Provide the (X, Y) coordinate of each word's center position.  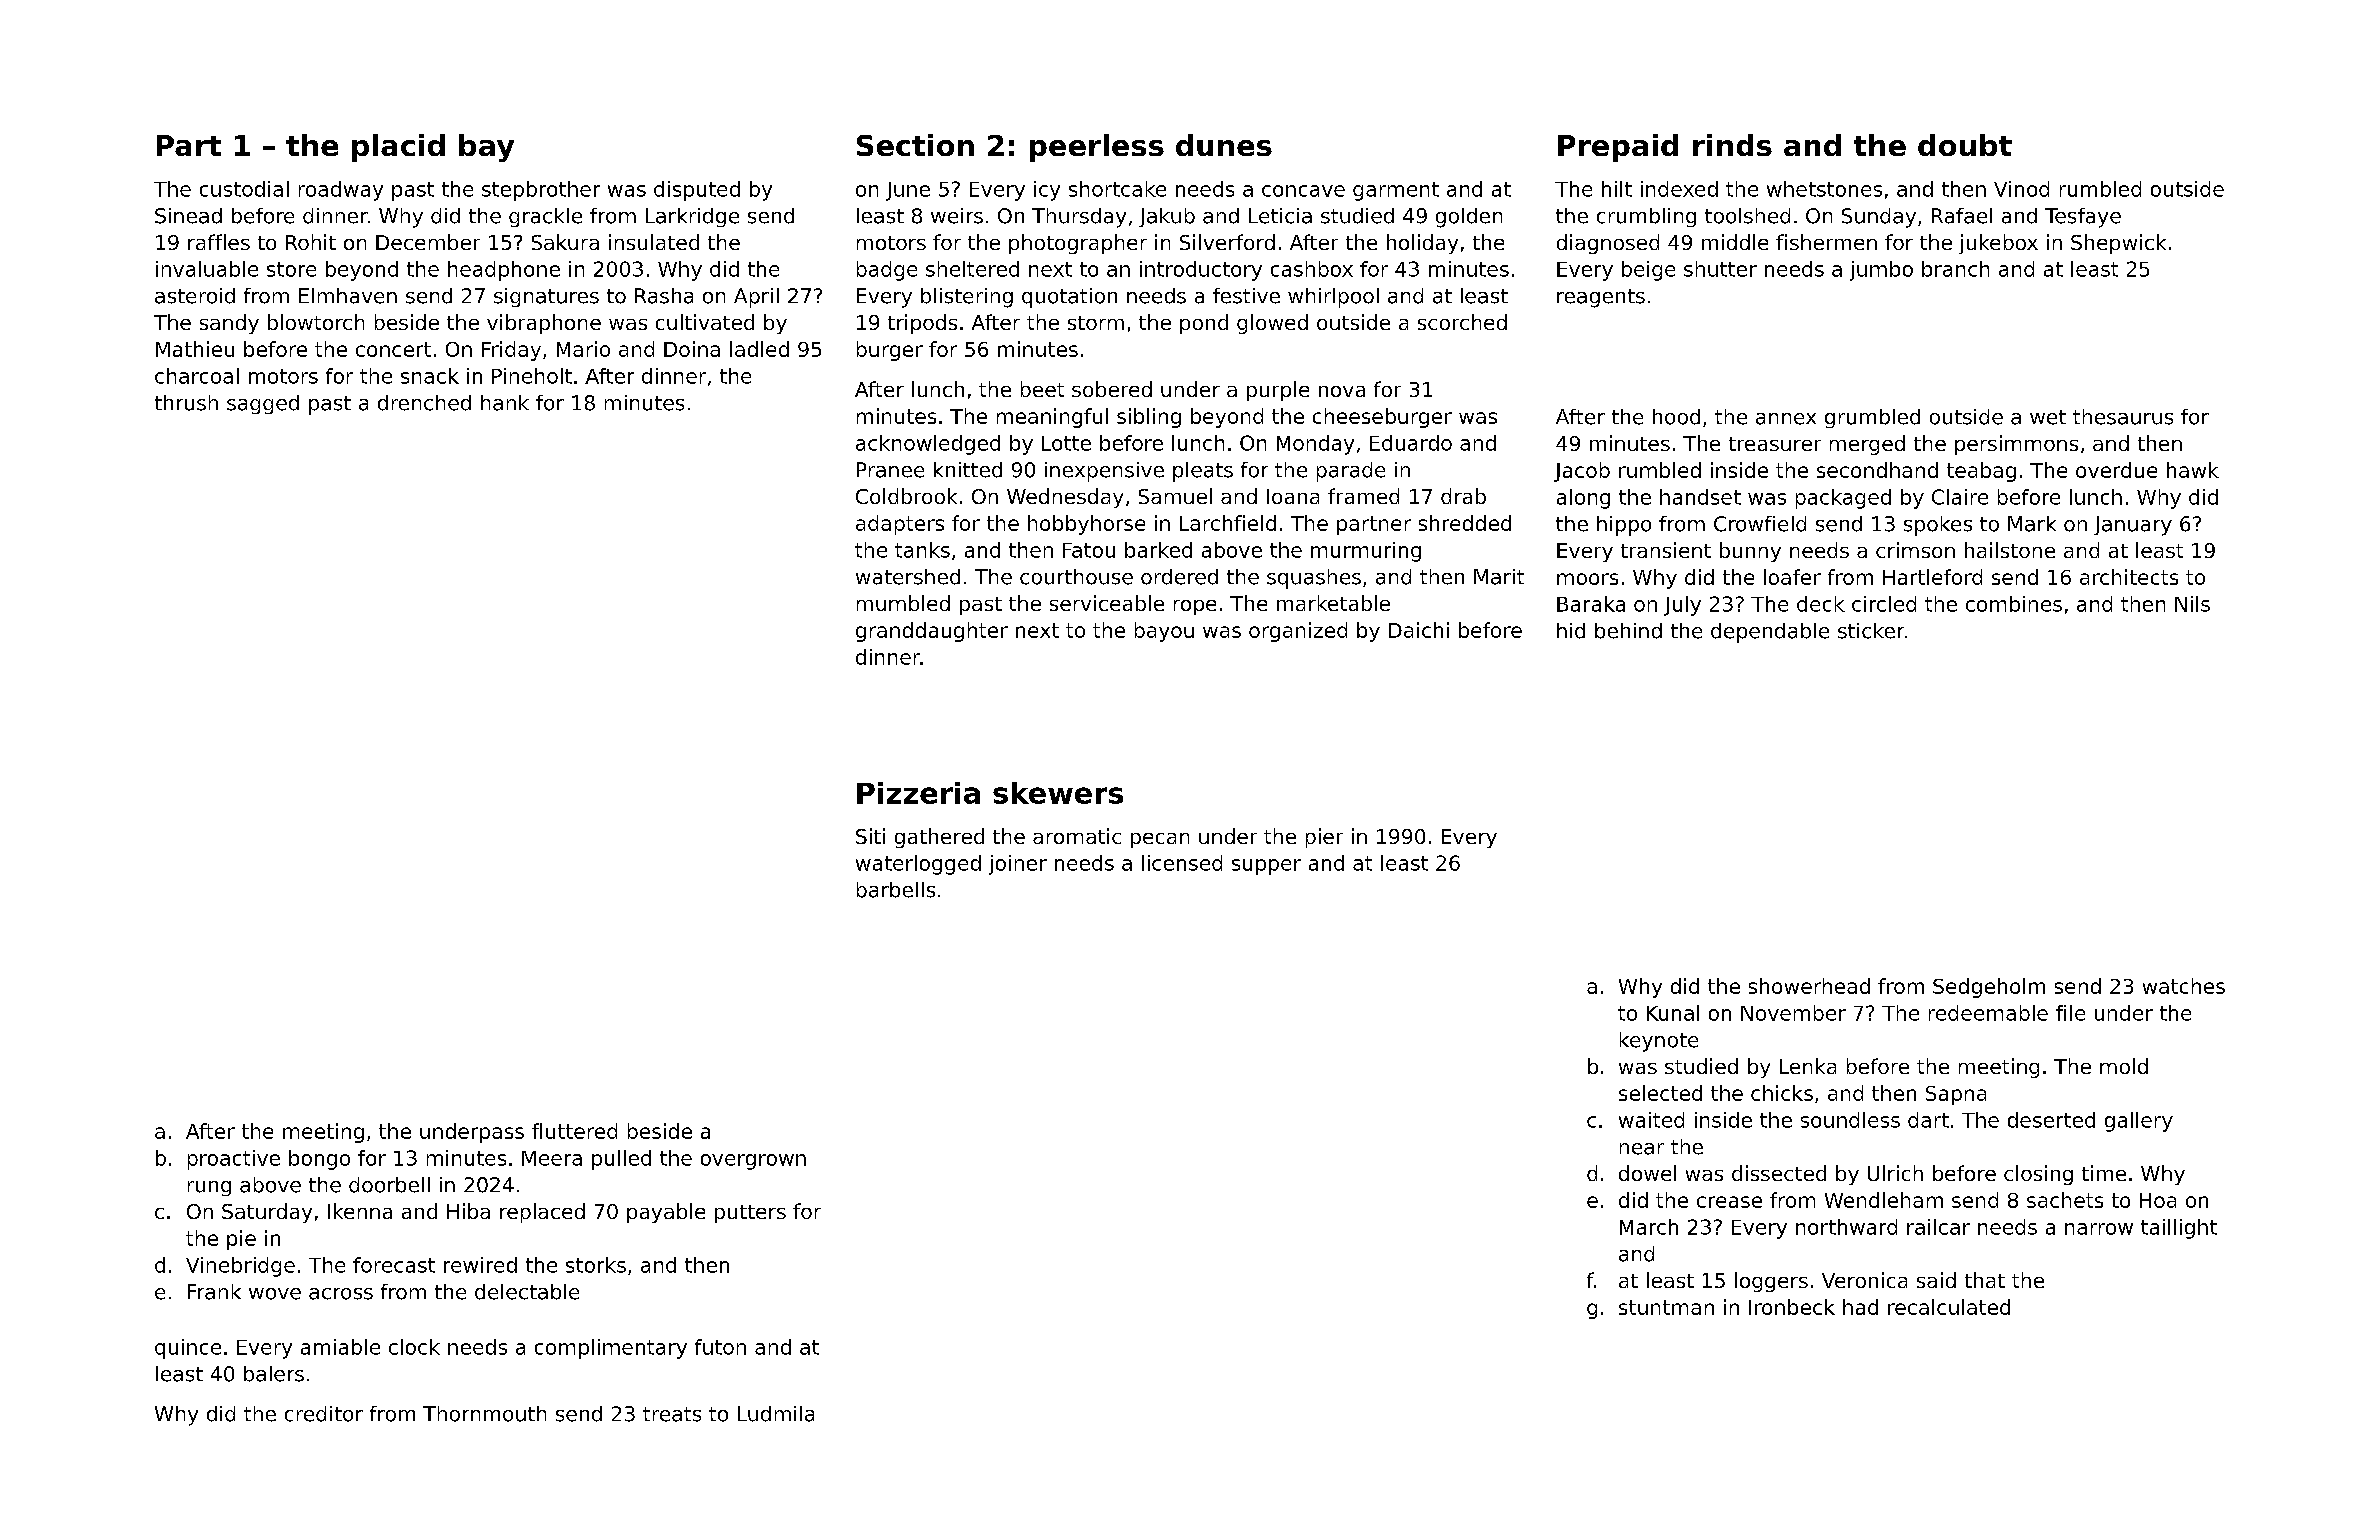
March (1649, 1227)
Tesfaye (2083, 218)
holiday (1422, 244)
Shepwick (2118, 244)
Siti (870, 836)
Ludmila (776, 1414)
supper (1266, 867)
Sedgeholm (1989, 988)
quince (188, 1349)
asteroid (195, 296)
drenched (424, 403)
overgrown (753, 1162)
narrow (2099, 1229)
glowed (1272, 324)
